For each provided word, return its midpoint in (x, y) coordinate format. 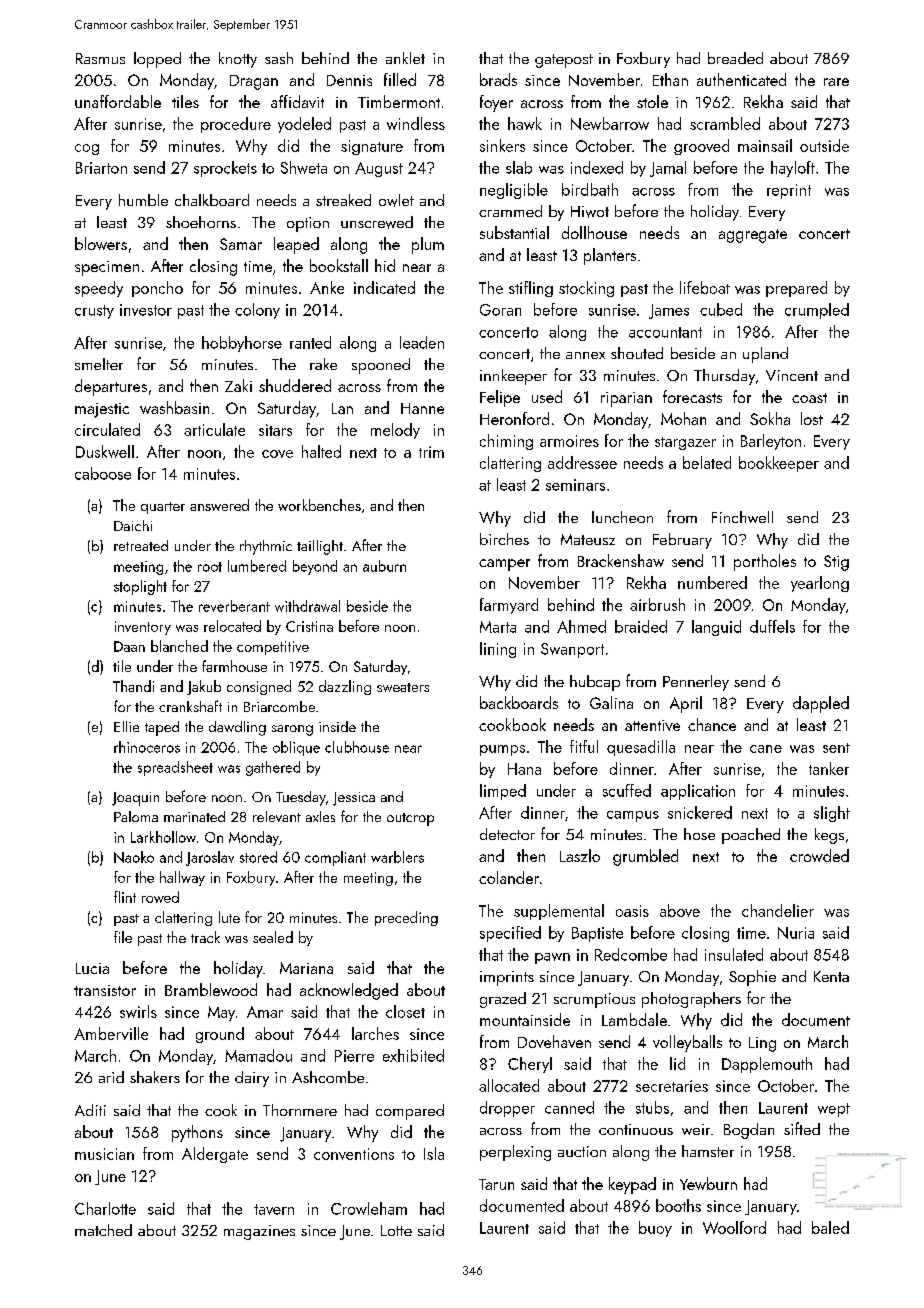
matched (103, 1230)
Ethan (670, 79)
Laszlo (580, 855)
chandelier (778, 910)
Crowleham (369, 1208)
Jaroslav (210, 858)
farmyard (509, 606)
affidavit (297, 101)
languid (716, 628)
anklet (405, 58)
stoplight (140, 587)
